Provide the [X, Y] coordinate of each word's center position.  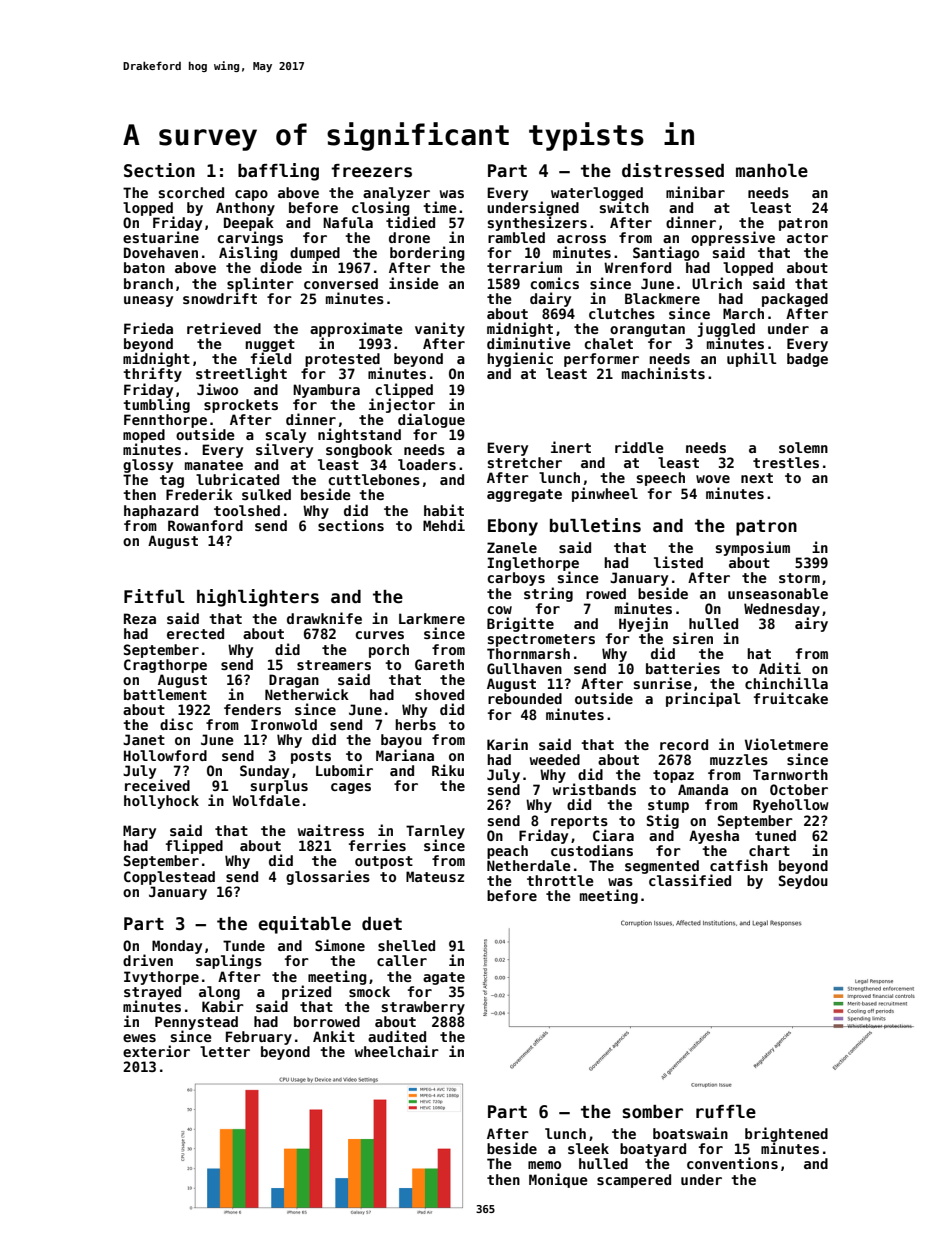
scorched [191, 192]
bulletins [595, 525]
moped [144, 436]
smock [369, 991]
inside [414, 283]
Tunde [244, 945]
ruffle [726, 1112]
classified [690, 880]
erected [195, 633]
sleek [588, 1148]
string [548, 594]
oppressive [733, 239]
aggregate [524, 495]
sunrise [663, 683]
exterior [156, 1051]
